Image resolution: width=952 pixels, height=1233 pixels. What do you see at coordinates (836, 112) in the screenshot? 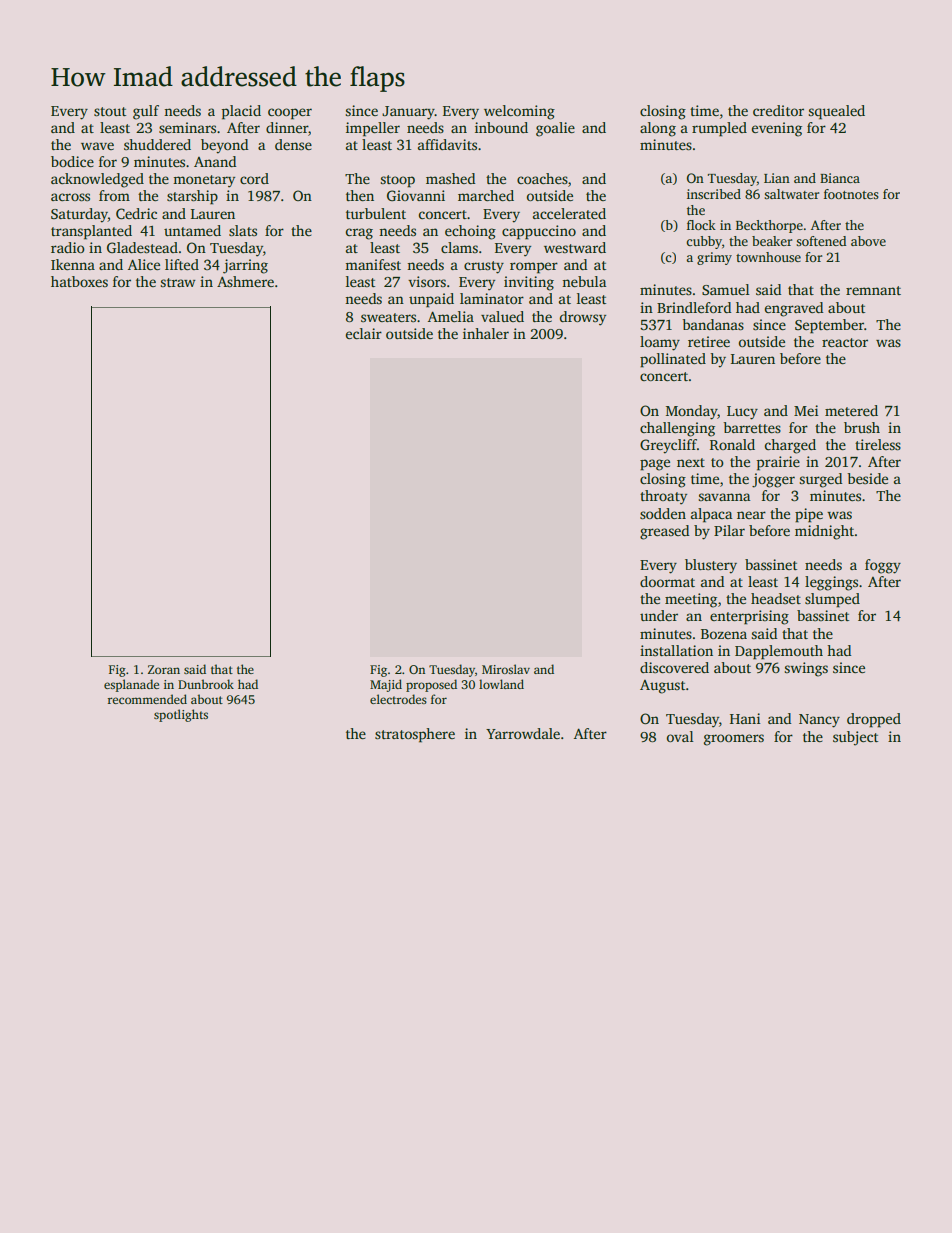
I see `squealed` at bounding box center [836, 112].
